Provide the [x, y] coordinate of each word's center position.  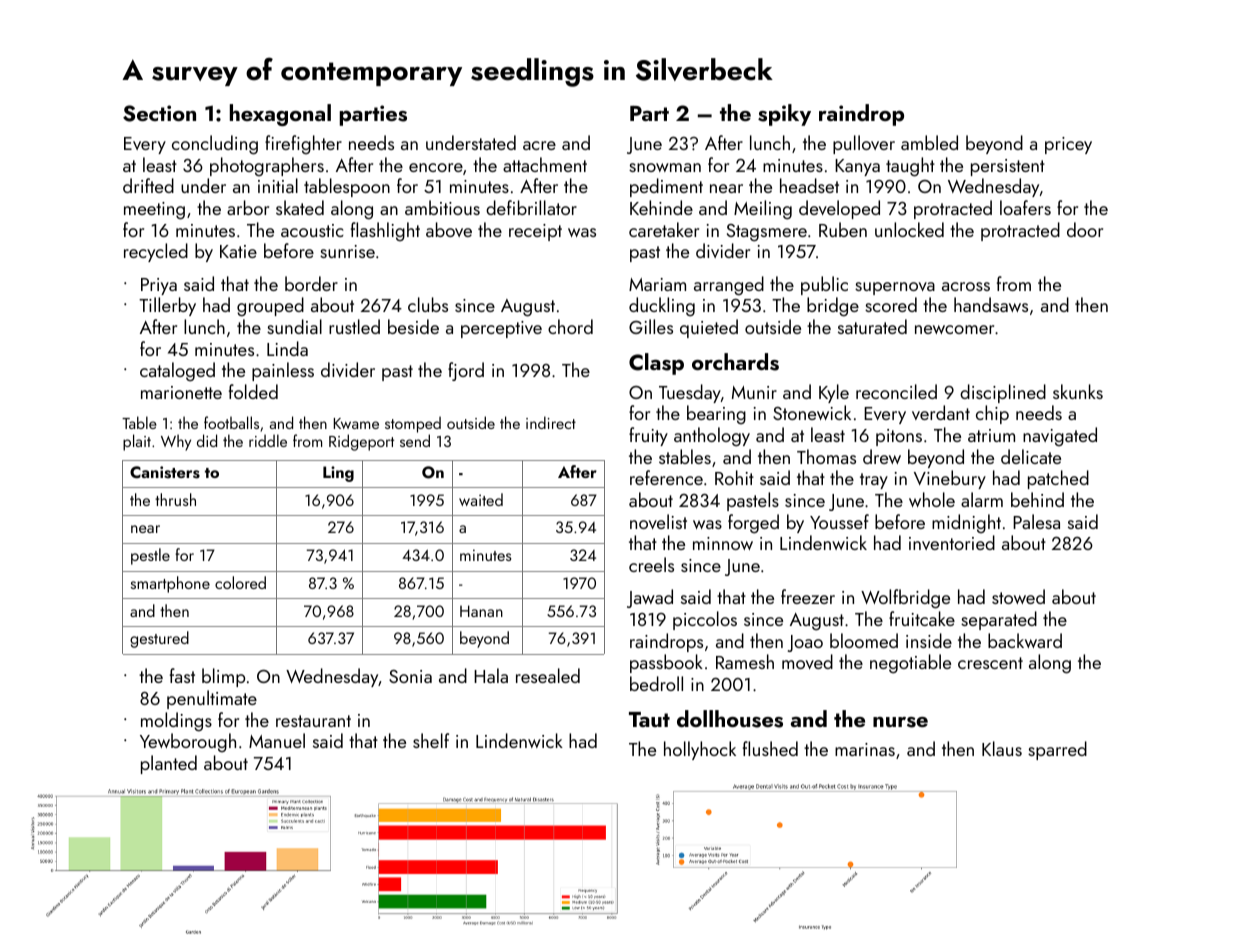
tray [874, 481]
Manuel [277, 740]
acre [539, 145]
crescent [990, 663]
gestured [159, 639]
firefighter [303, 144]
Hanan [481, 611]
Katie [238, 251]
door [1085, 229]
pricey [1068, 145]
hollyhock [700, 750]
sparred [1057, 750]
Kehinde [661, 207]
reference [666, 477]
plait [137, 442]
